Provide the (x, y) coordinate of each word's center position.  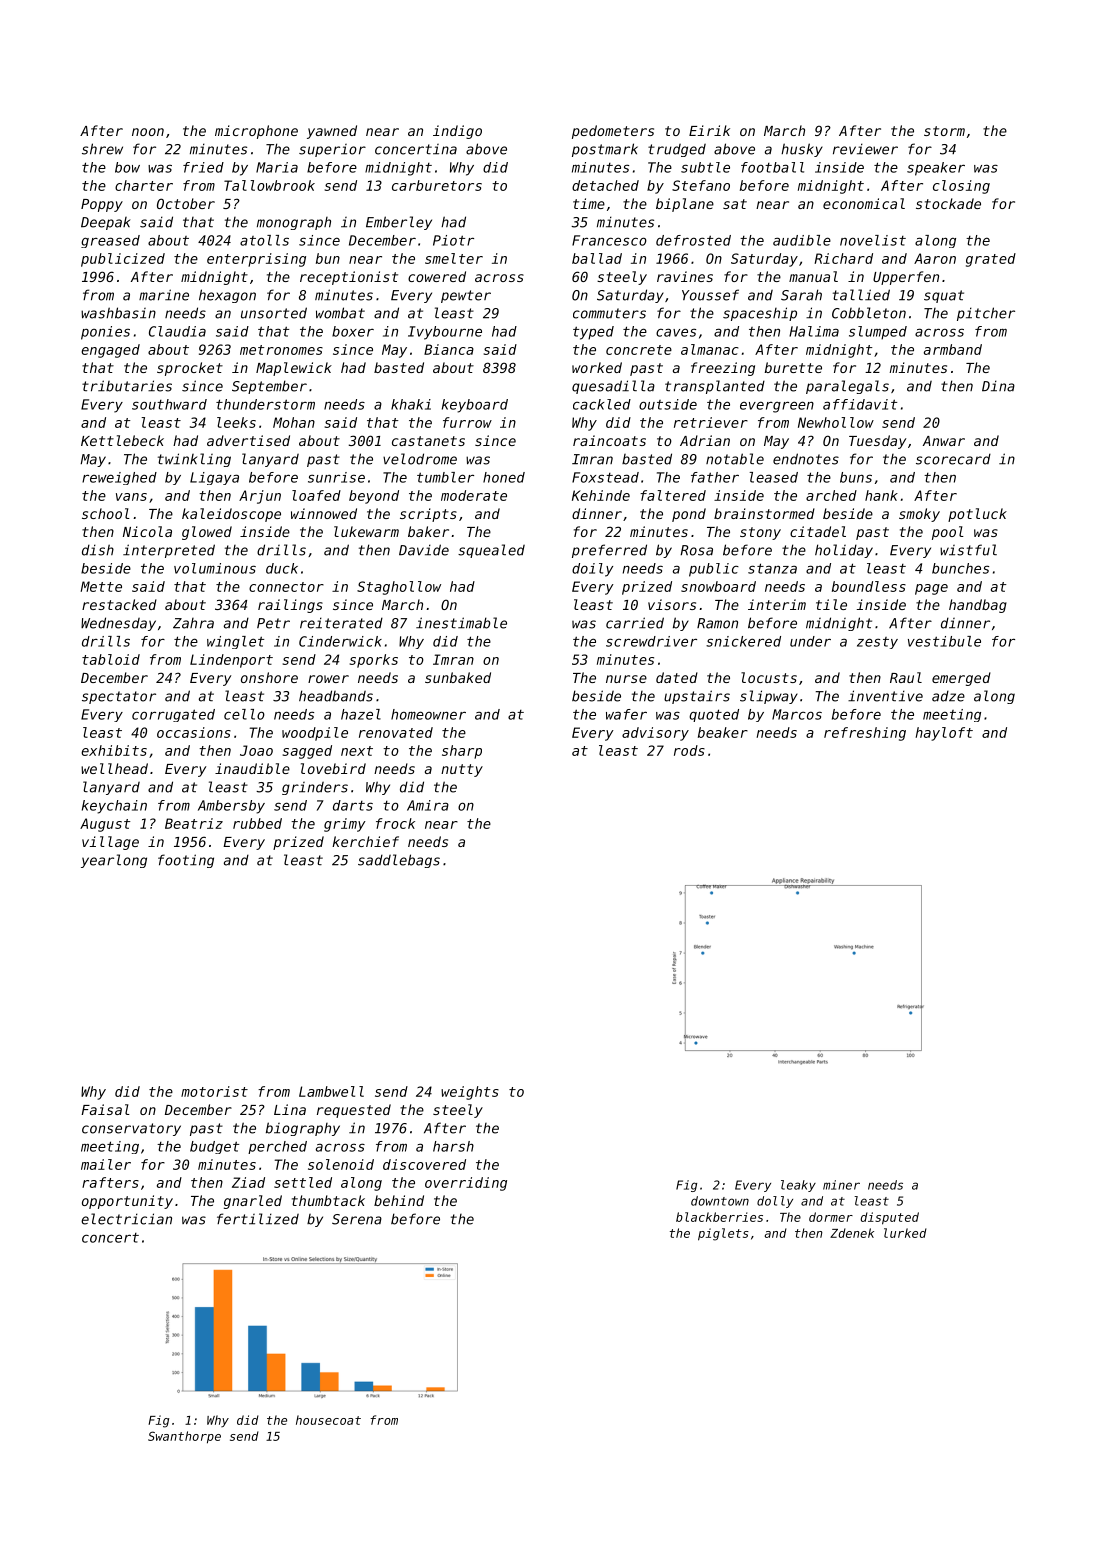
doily (592, 570)
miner (841, 1185)
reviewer (865, 149)
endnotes (806, 459)
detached (605, 185)
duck (282, 568)
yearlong (114, 861)
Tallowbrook (269, 185)
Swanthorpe (184, 1437)
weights (470, 1093)
